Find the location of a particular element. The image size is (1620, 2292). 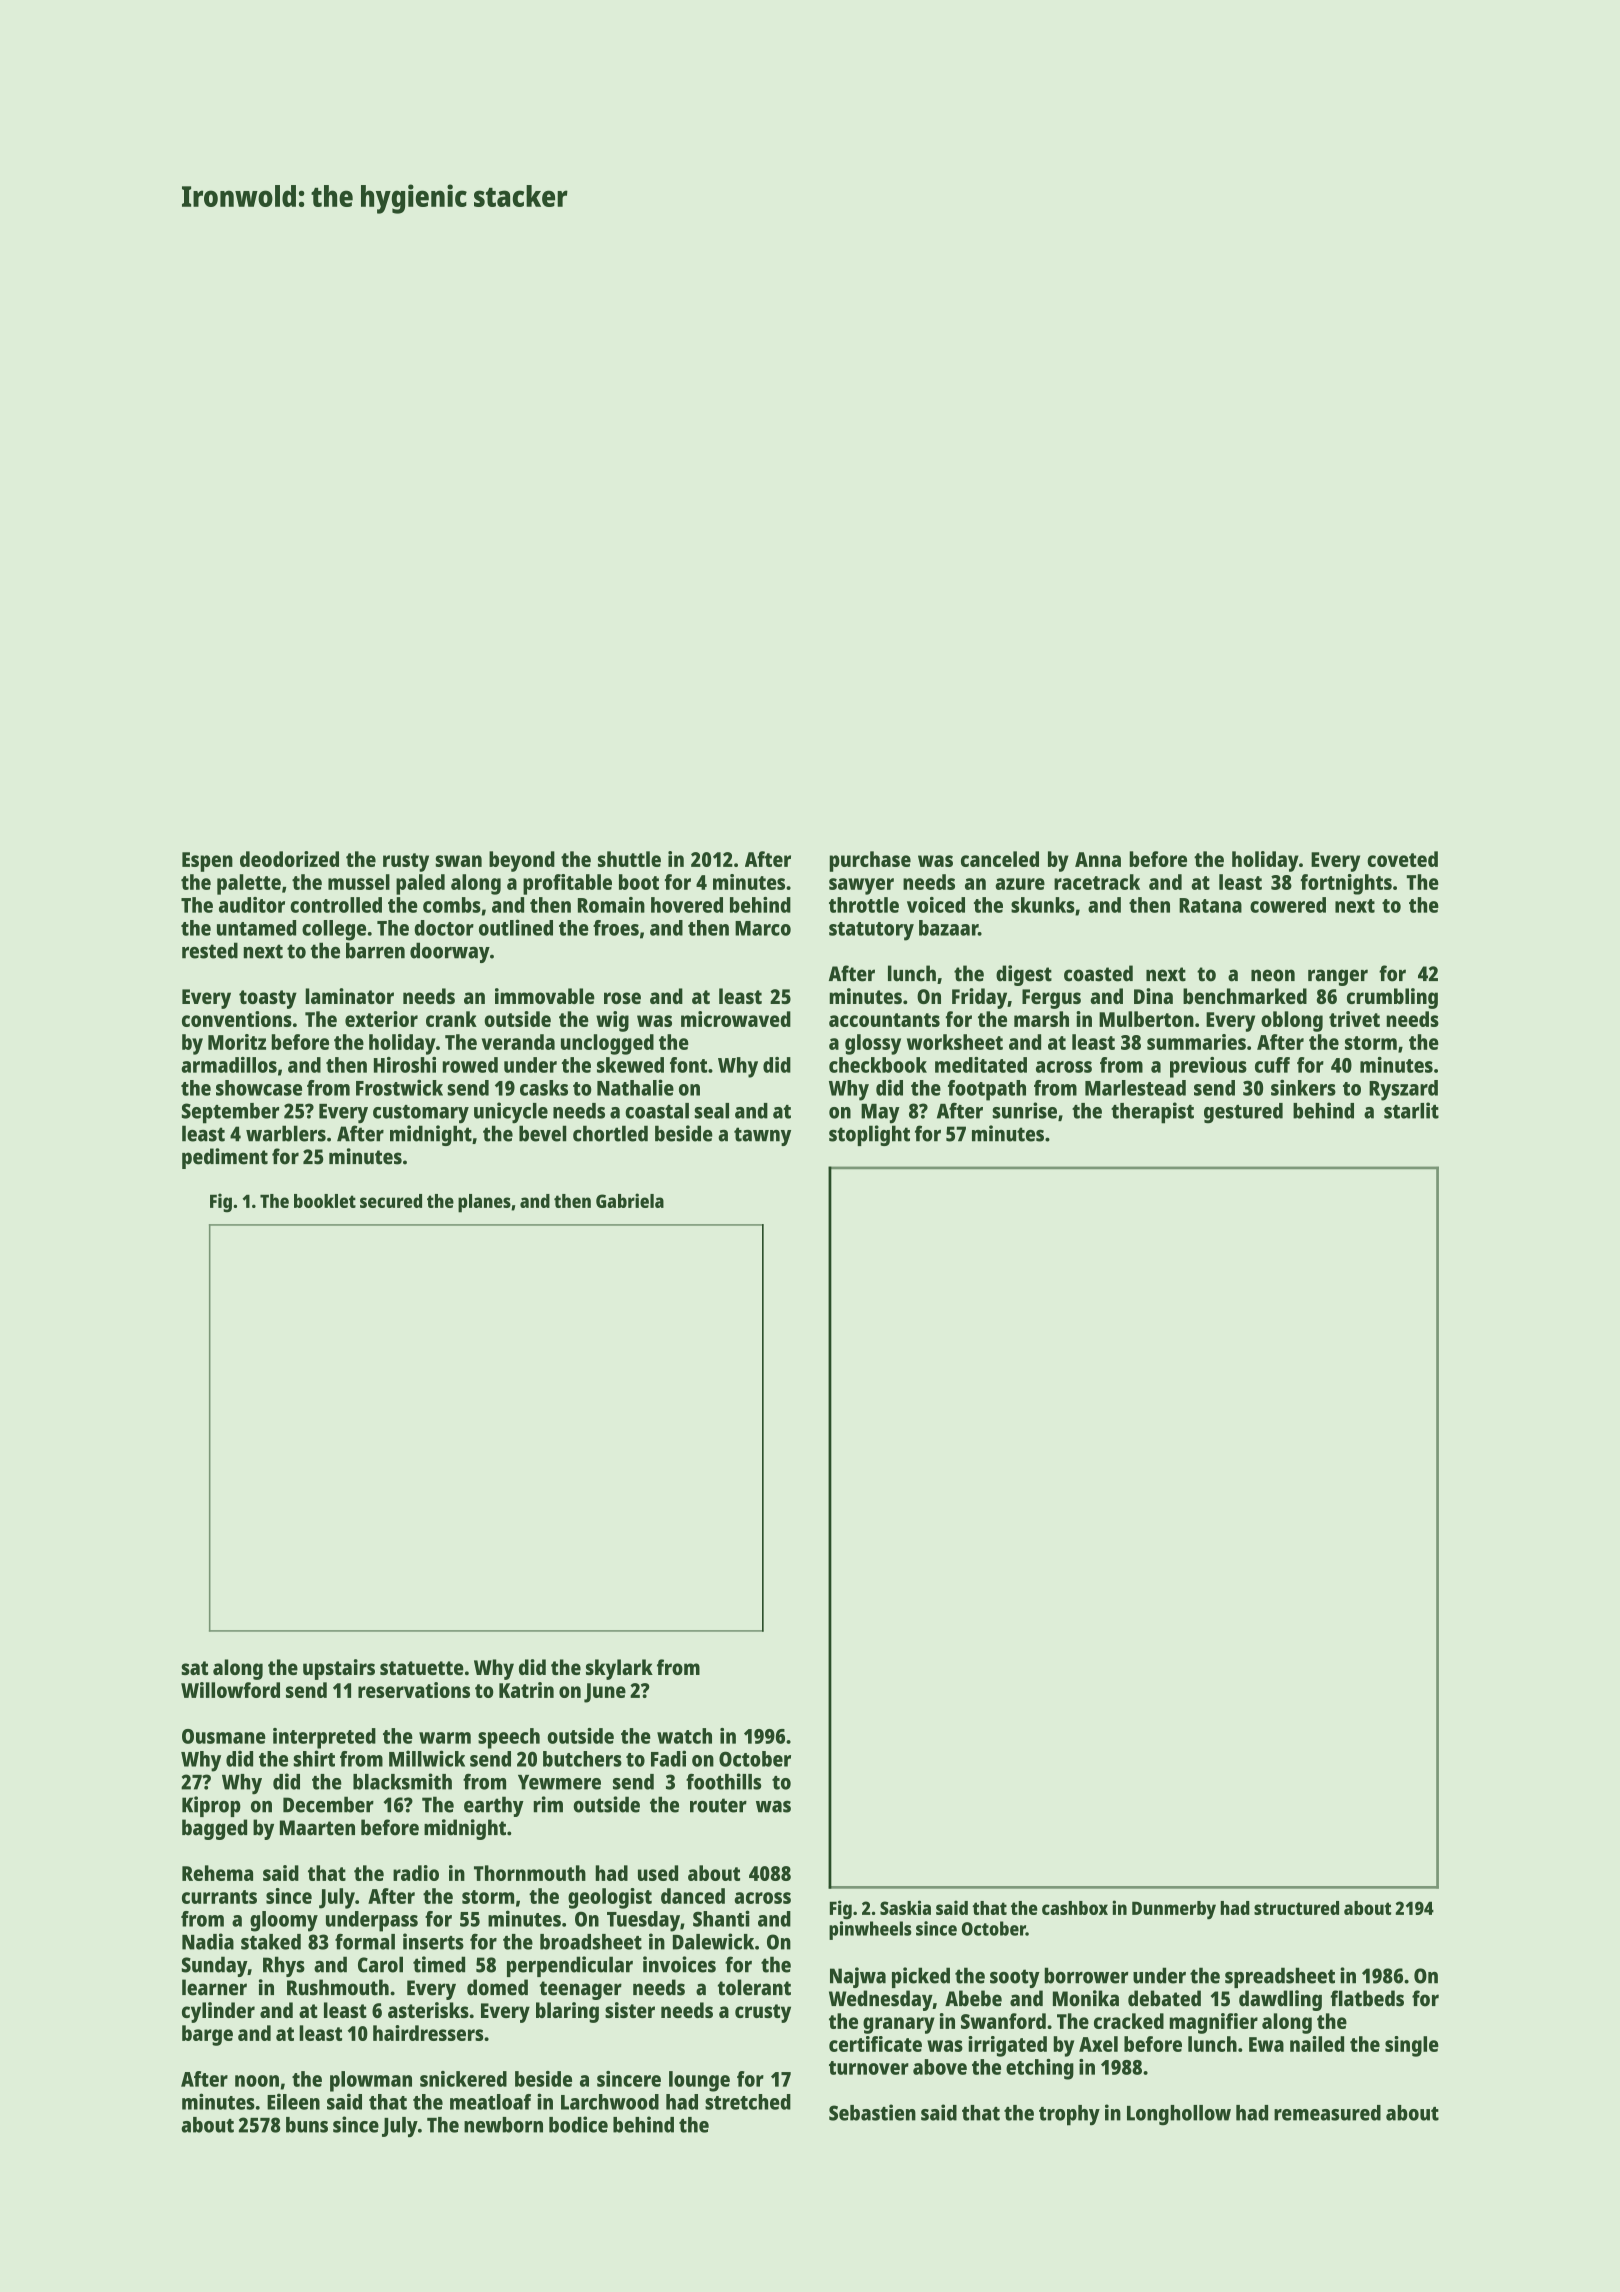

therapist is located at coordinates (1152, 1113).
